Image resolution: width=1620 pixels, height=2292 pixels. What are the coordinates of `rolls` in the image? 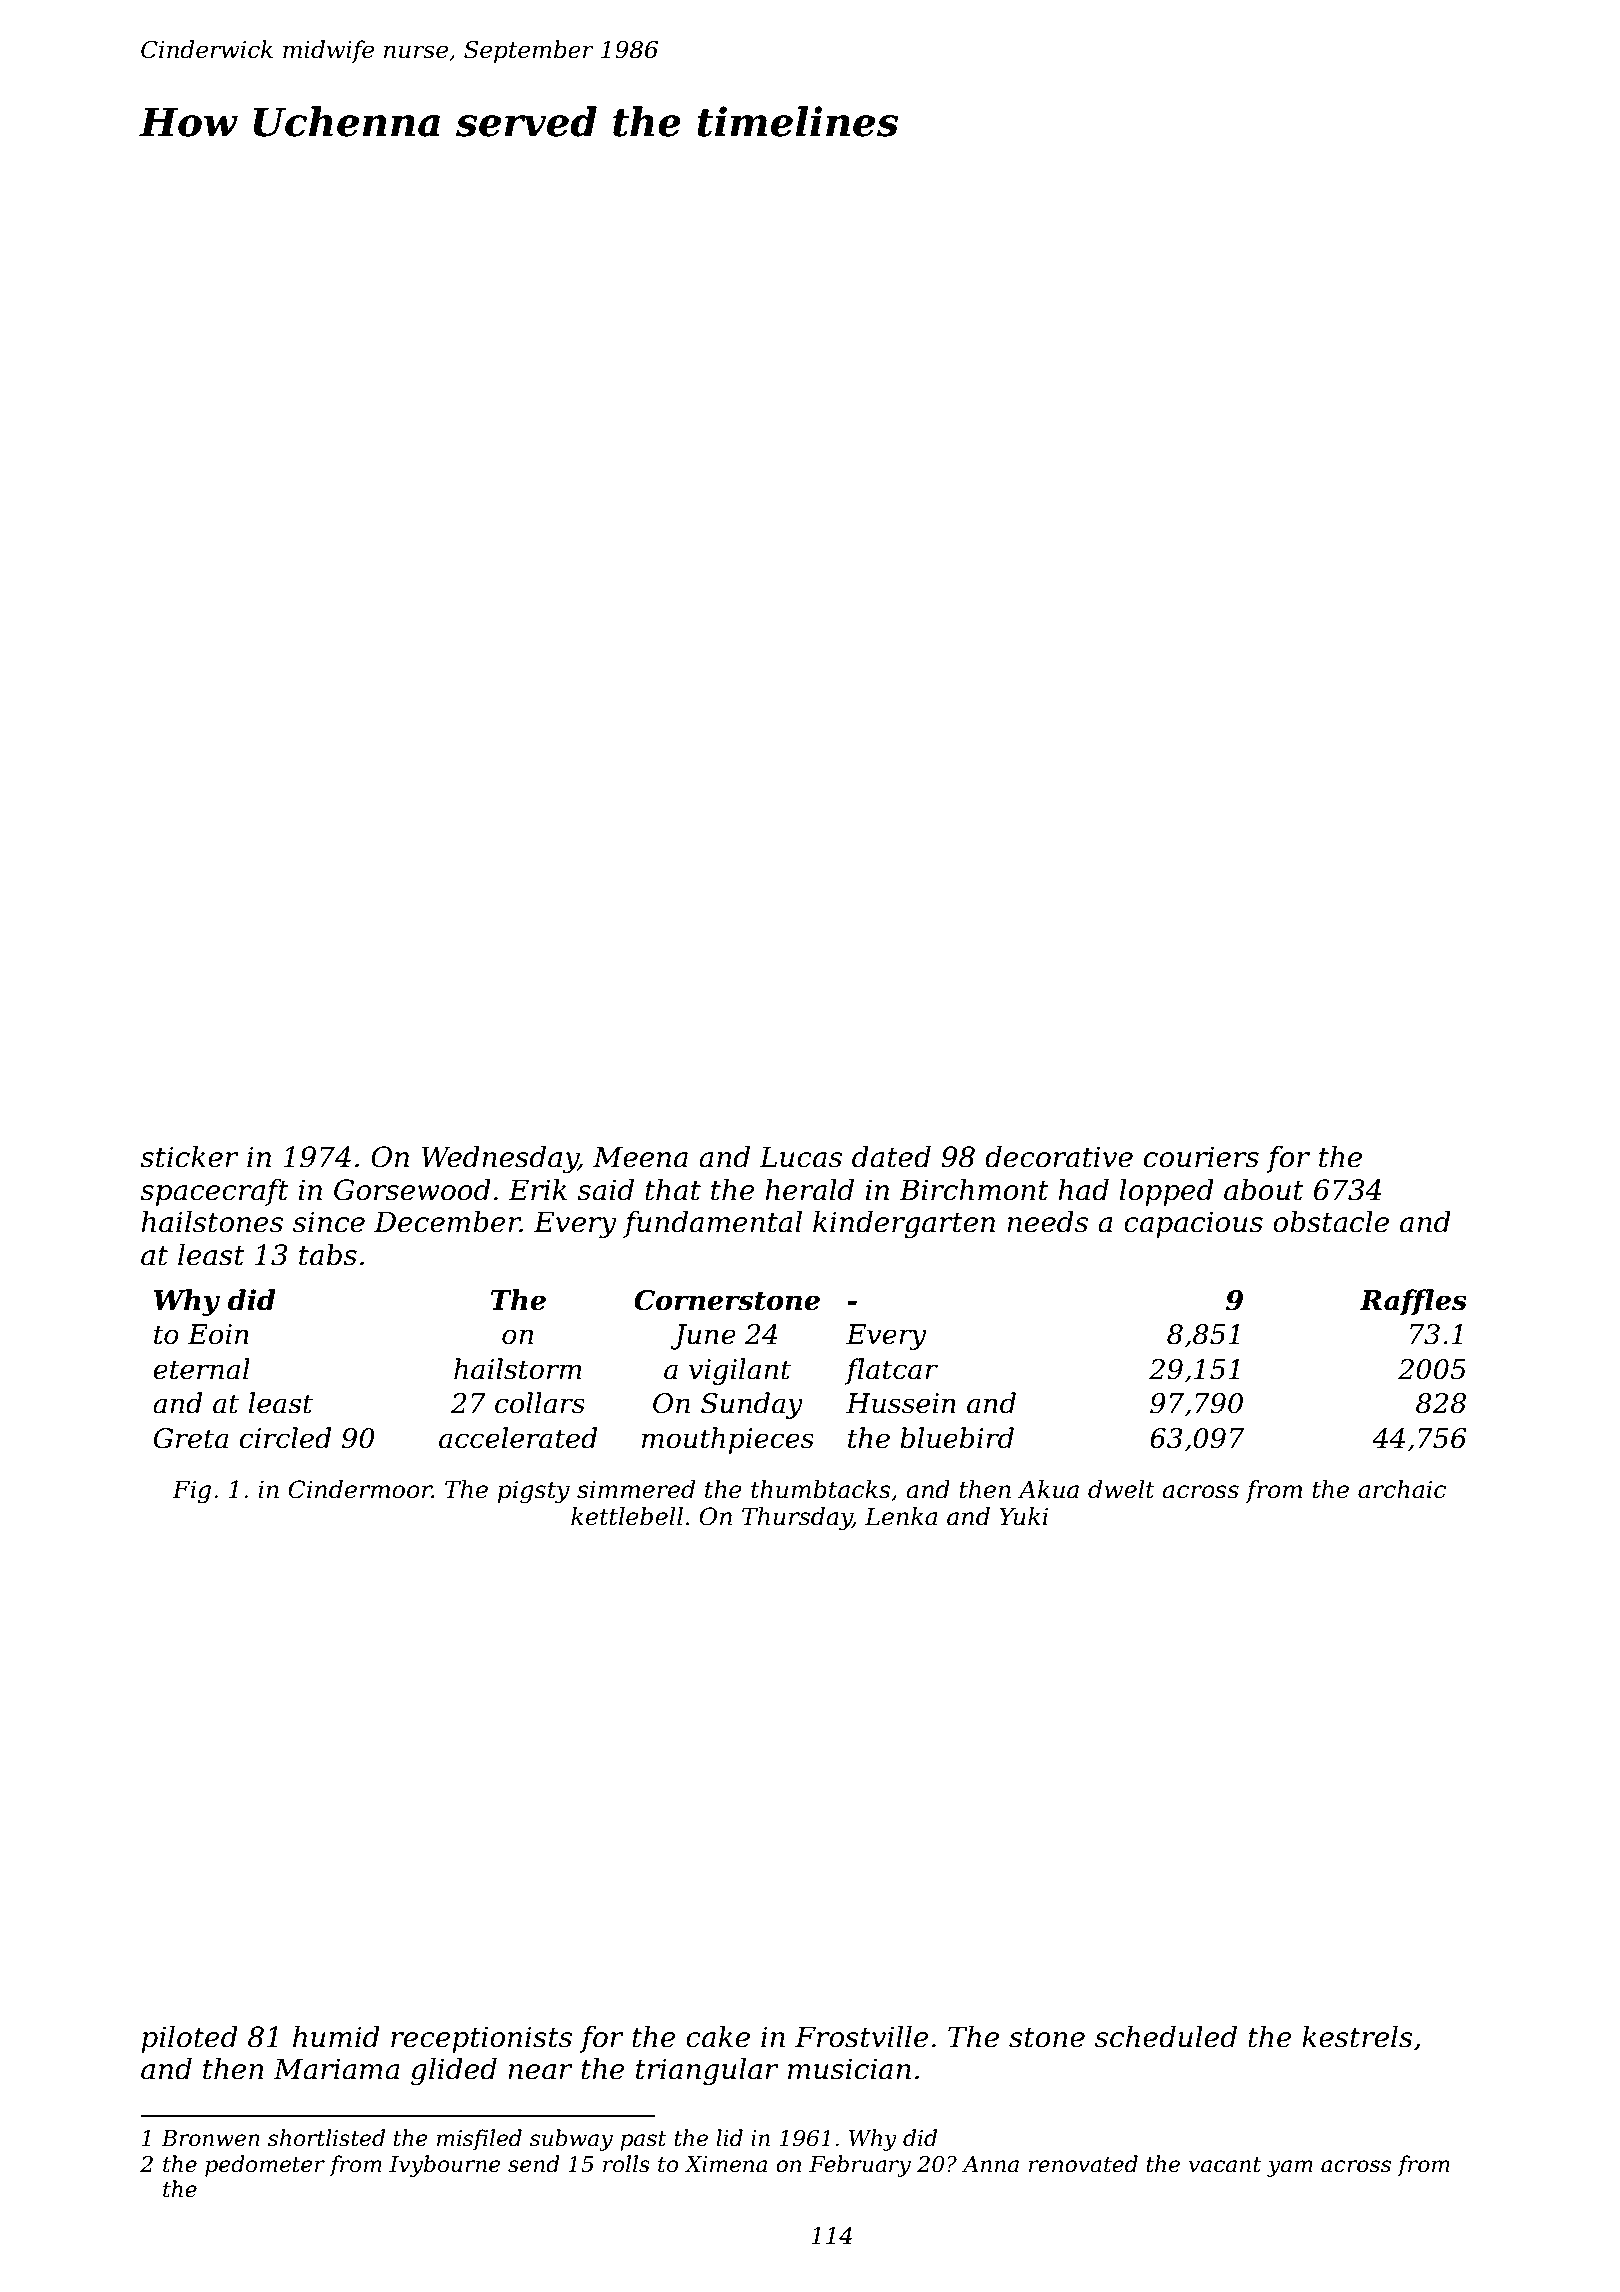 It's located at (626, 2164).
